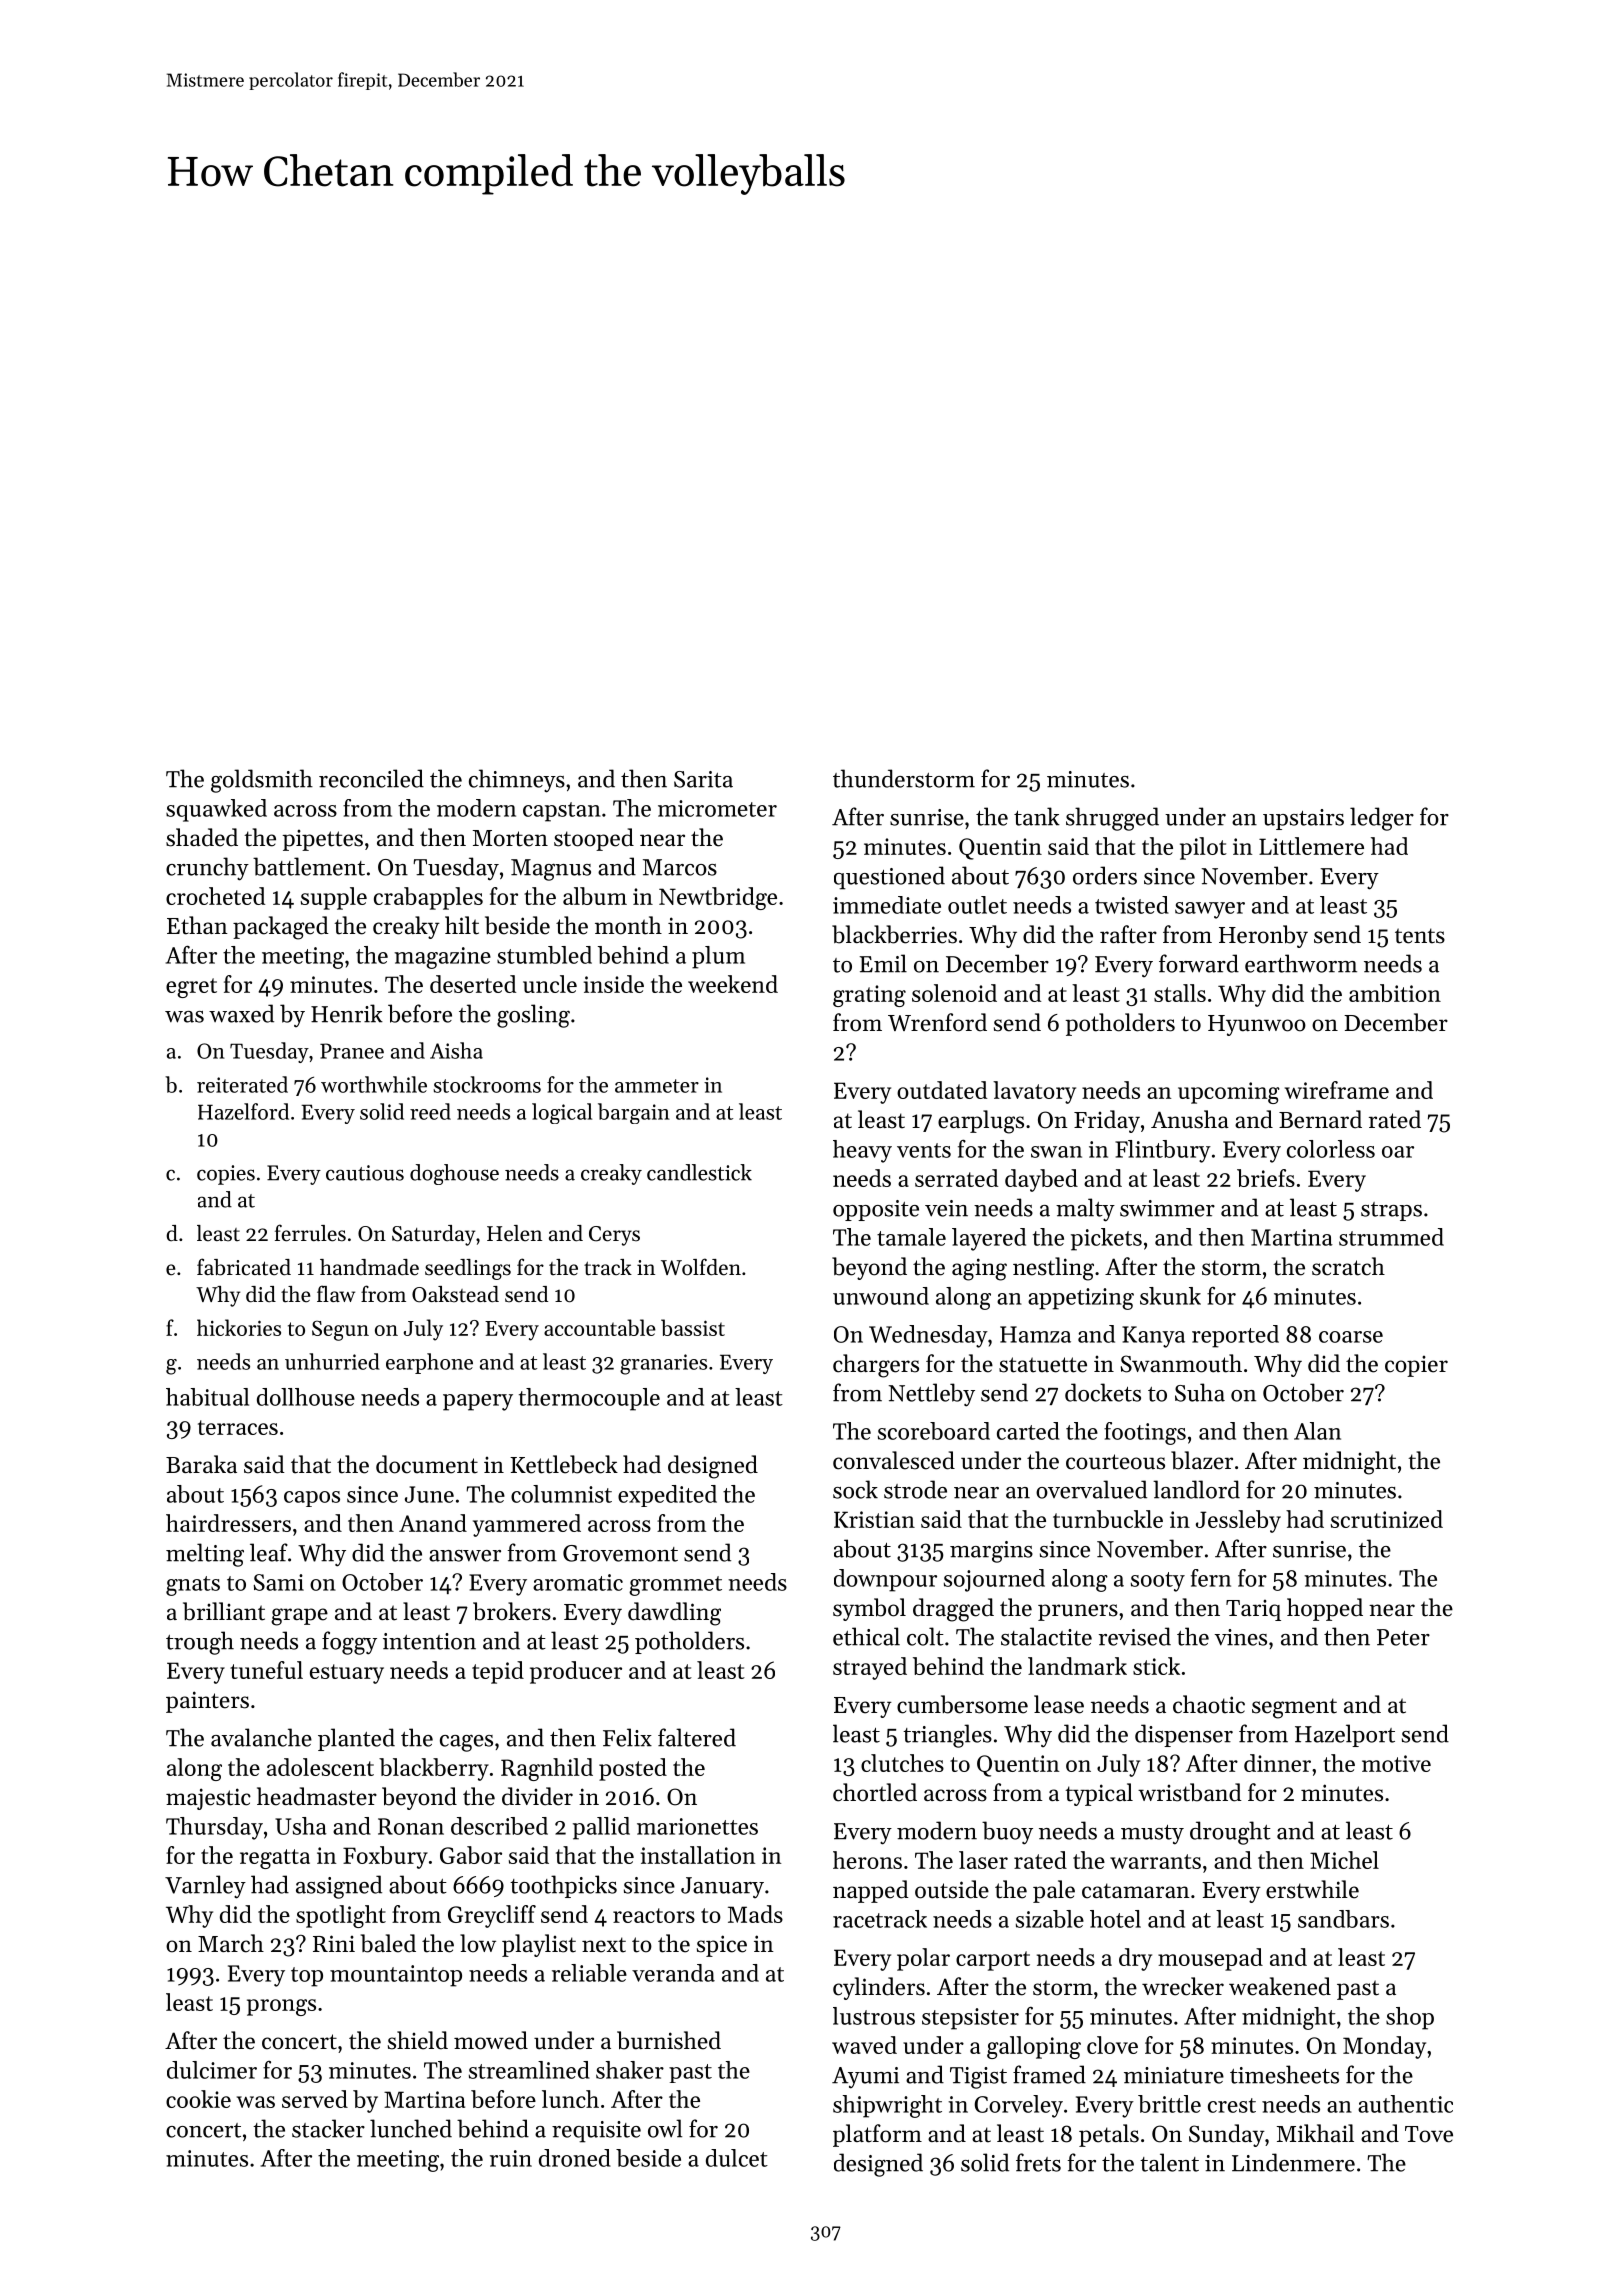  I want to click on dulcet, so click(737, 2158).
